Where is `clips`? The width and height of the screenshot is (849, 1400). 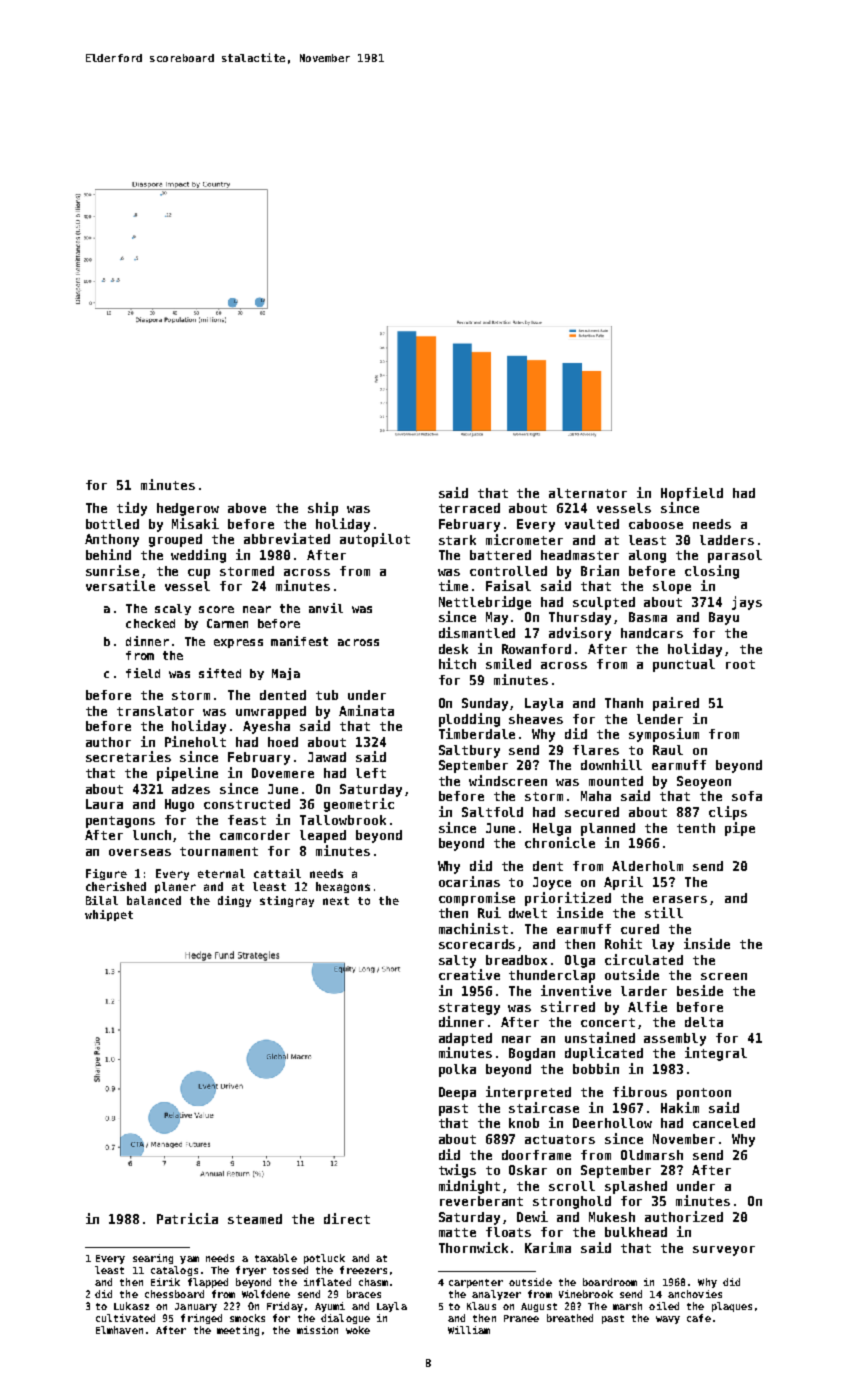
clips is located at coordinates (728, 813).
